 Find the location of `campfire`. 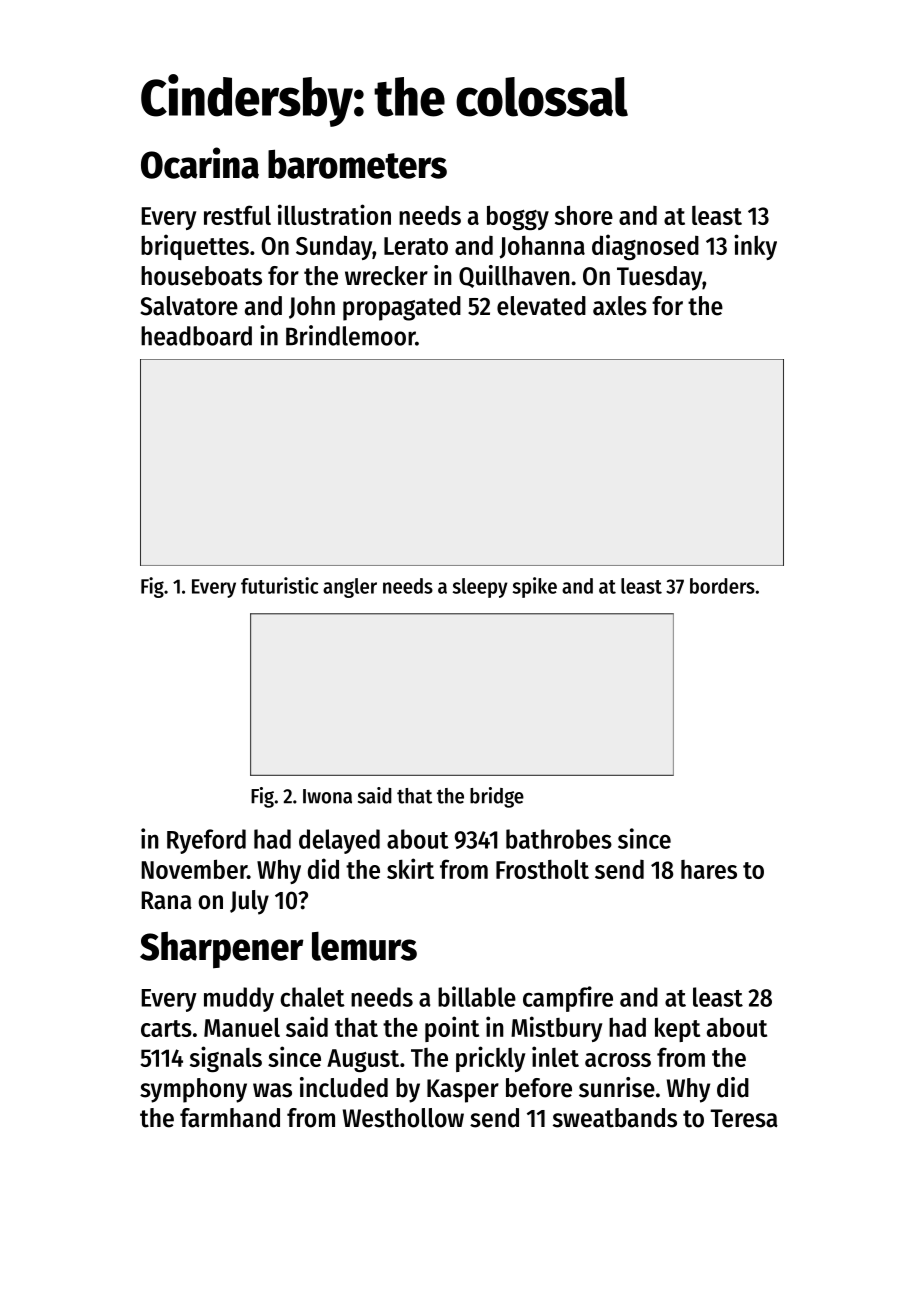

campfire is located at coordinates (568, 999).
